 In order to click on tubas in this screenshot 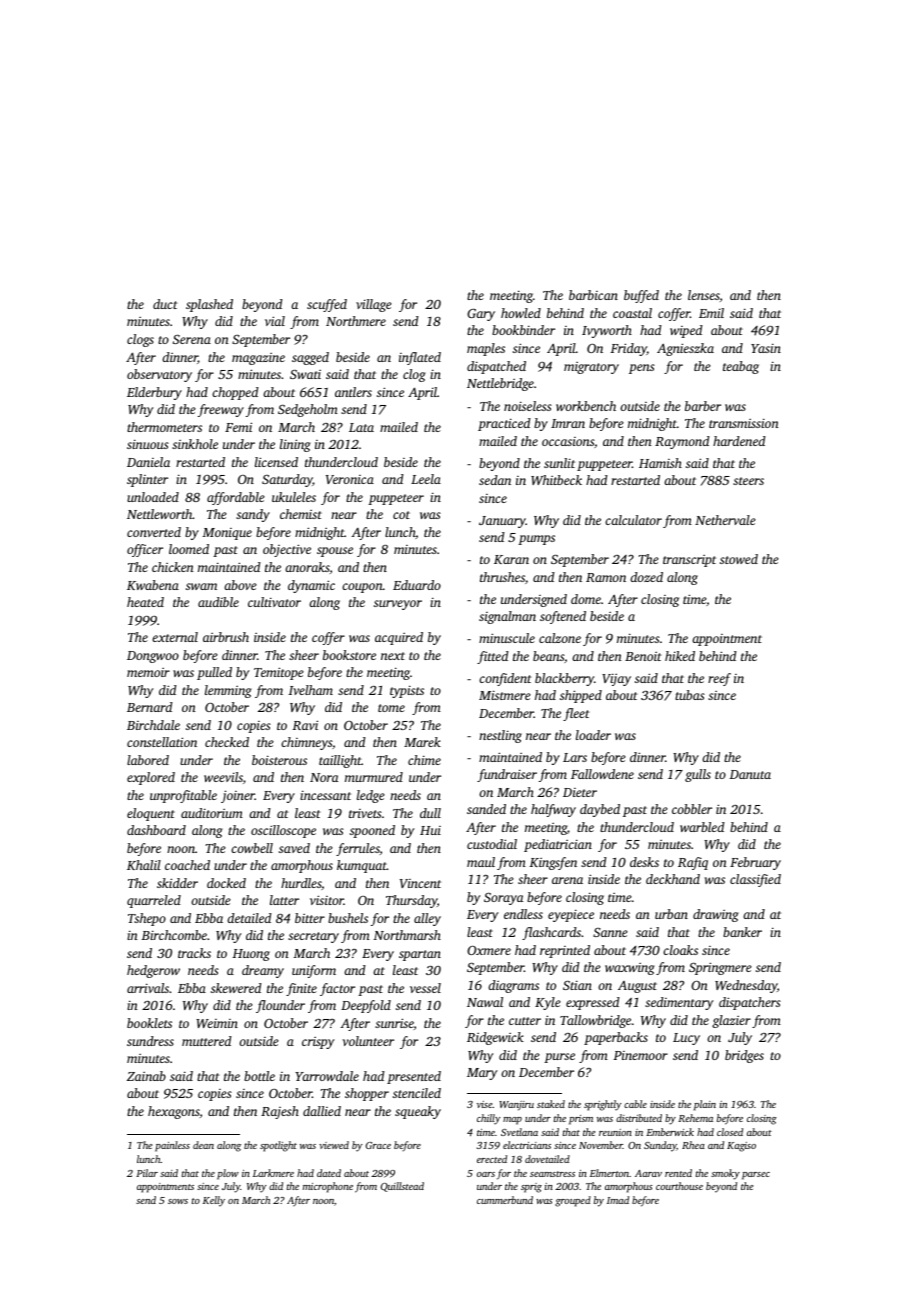, I will do `click(690, 695)`.
